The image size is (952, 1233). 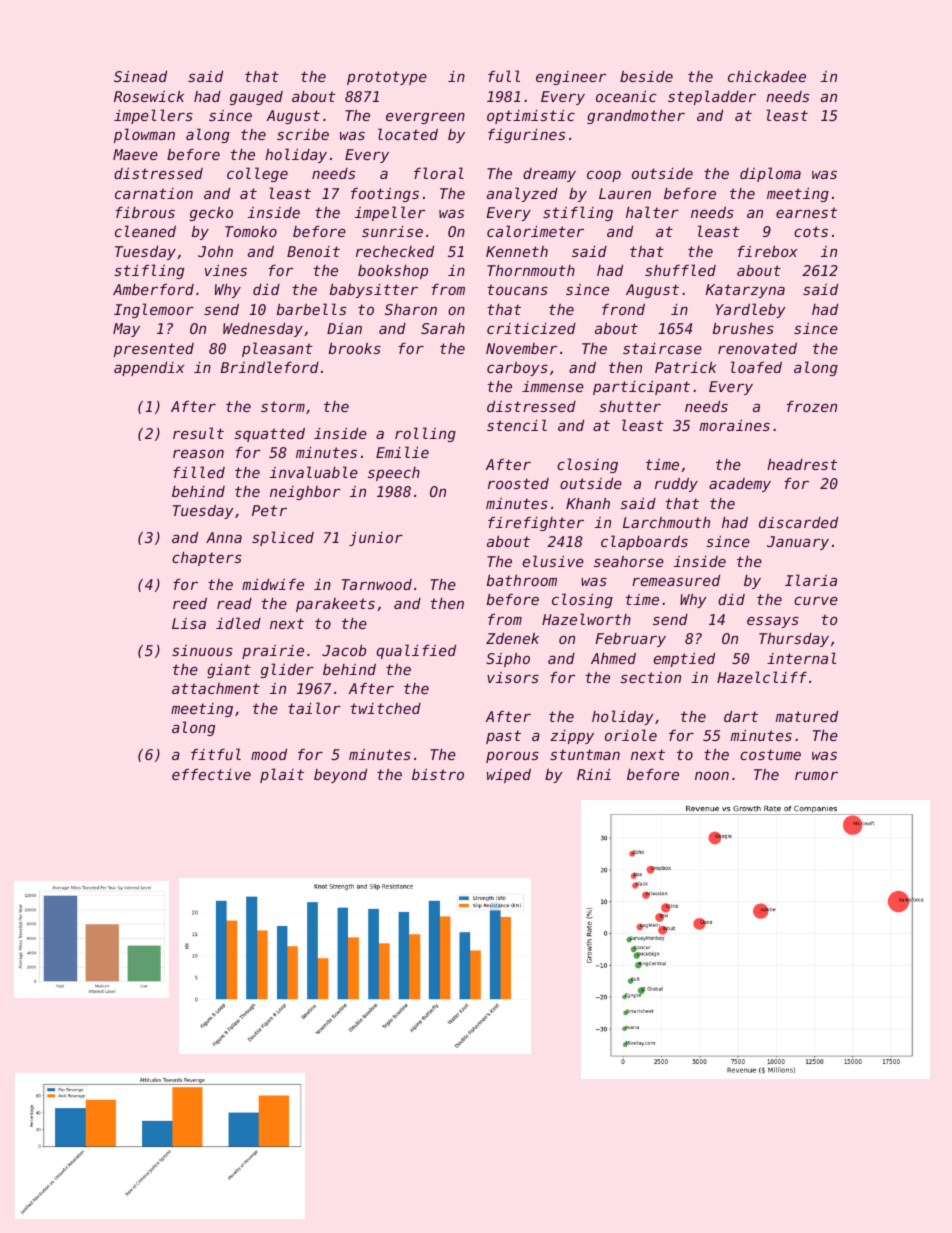 What do you see at coordinates (798, 522) in the document?
I see `discarded` at bounding box center [798, 522].
